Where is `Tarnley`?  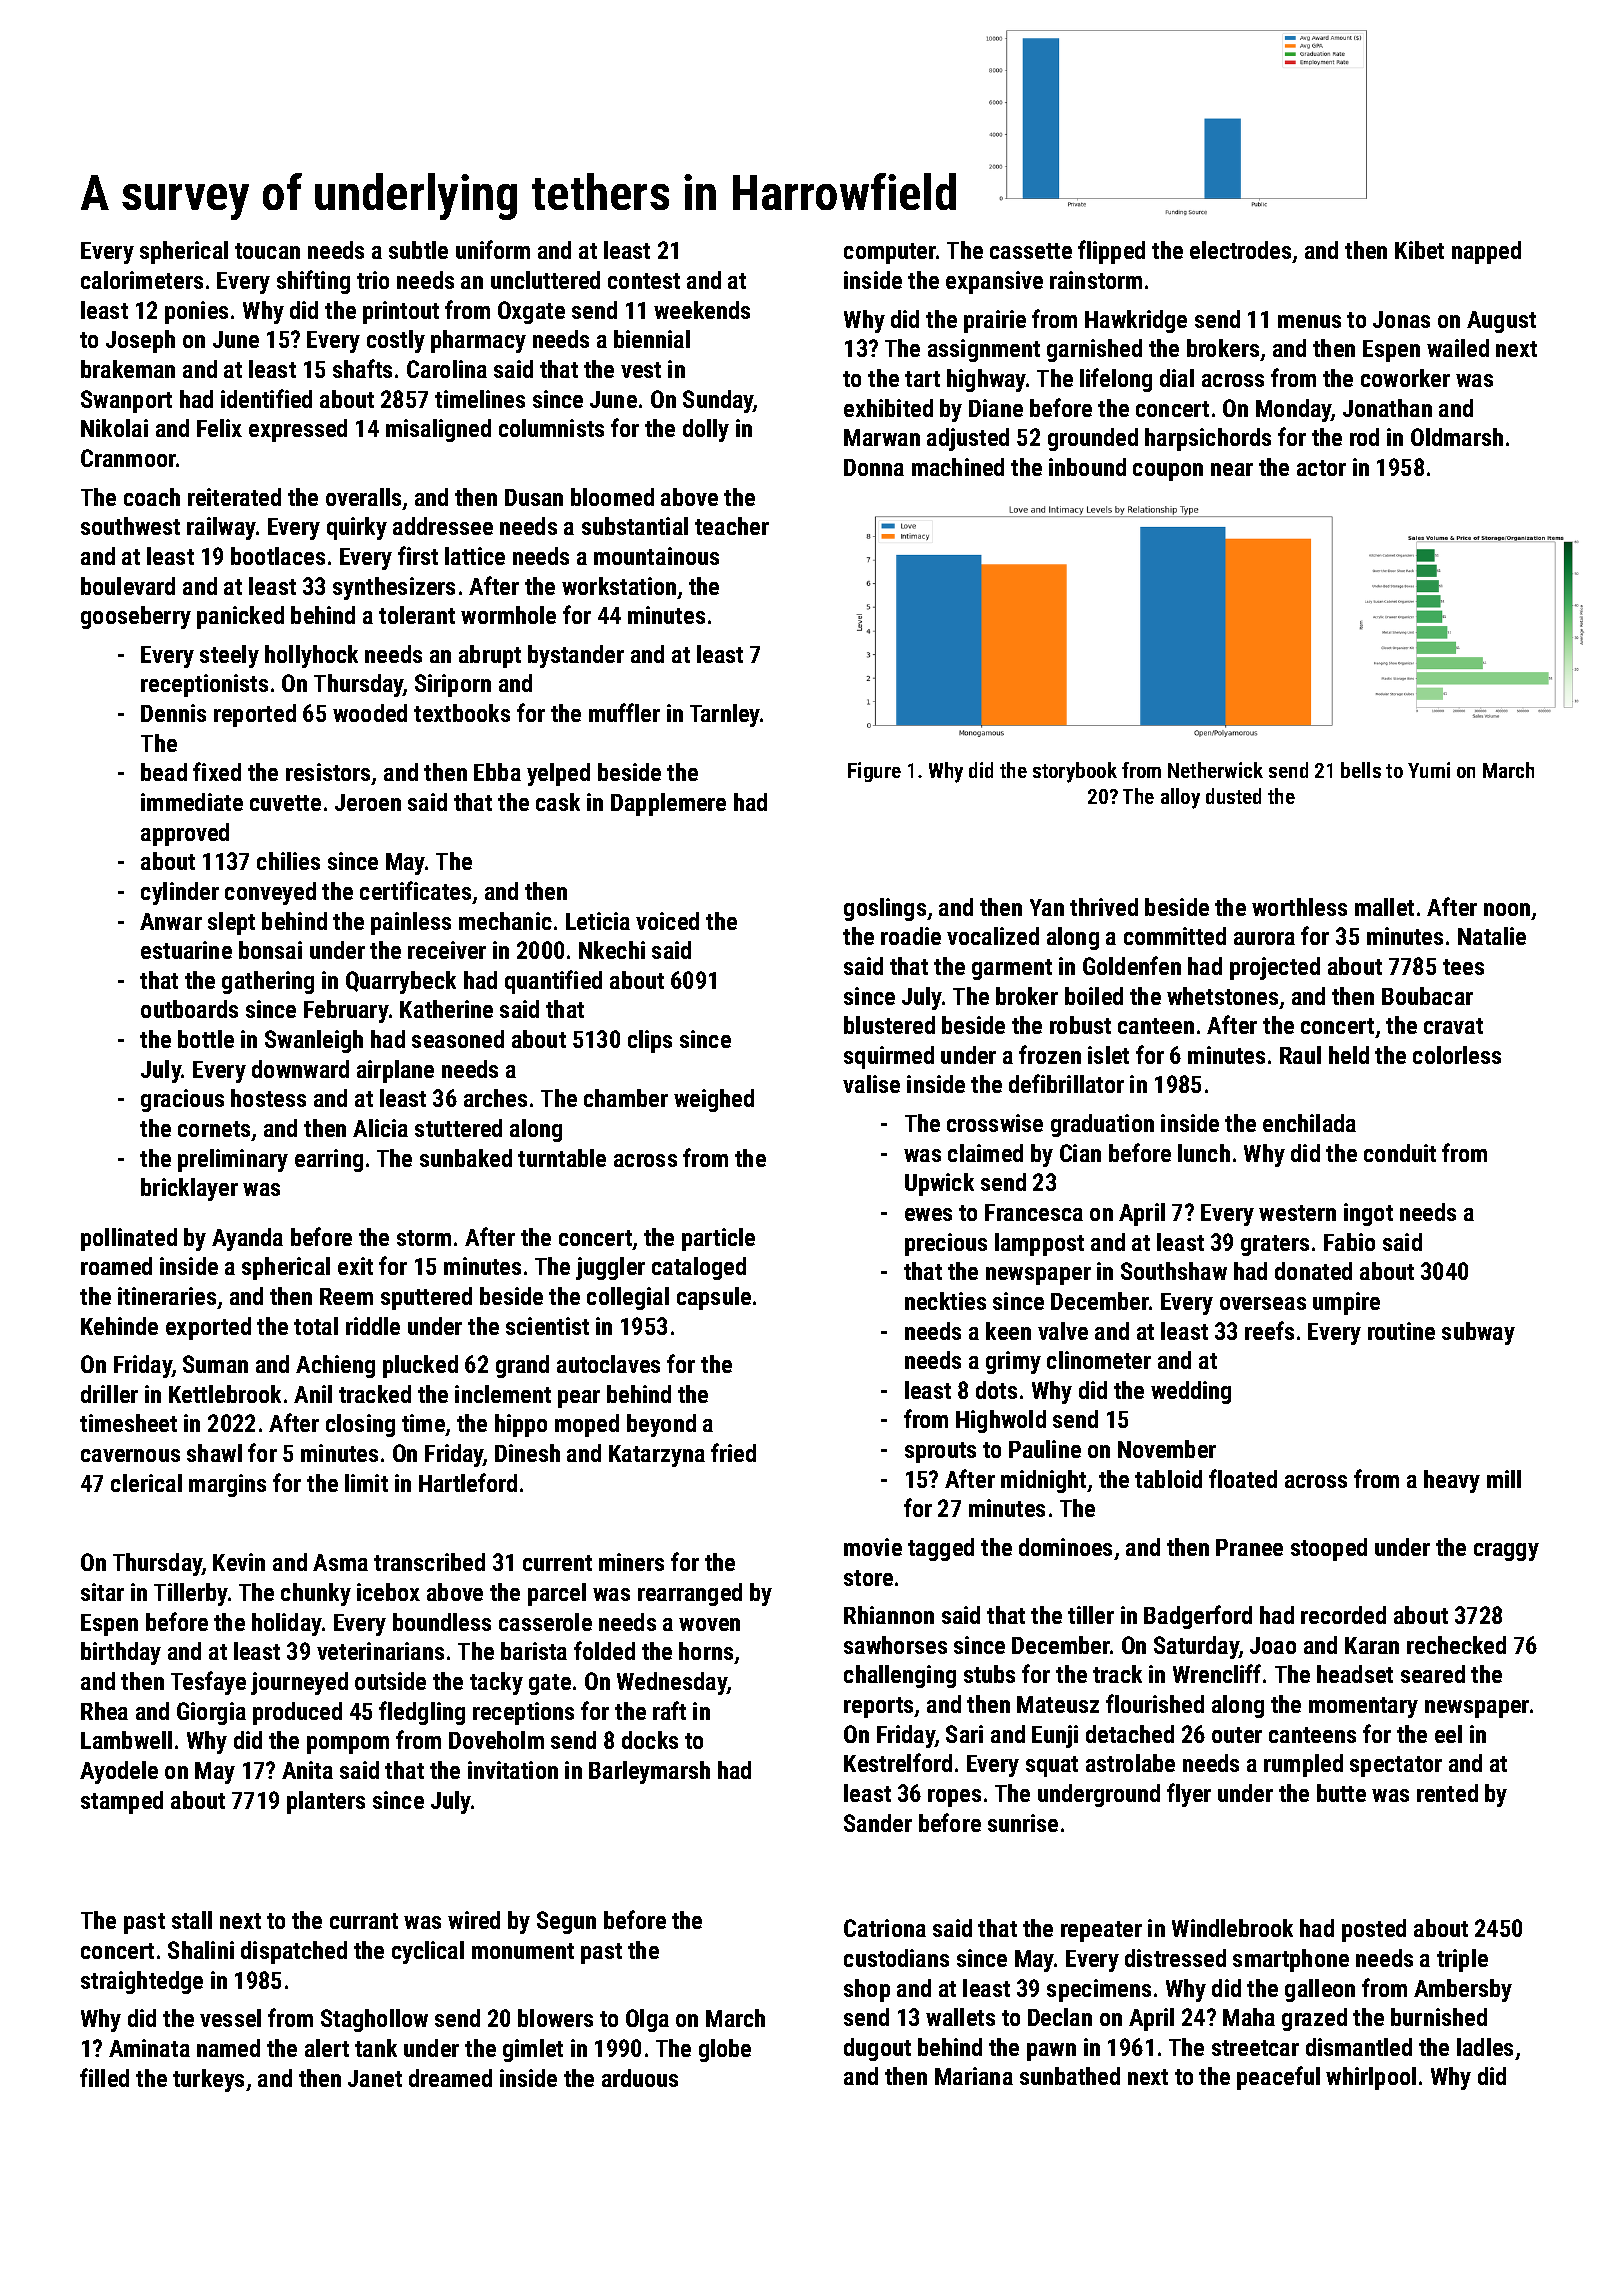 Tarnley is located at coordinates (725, 715).
